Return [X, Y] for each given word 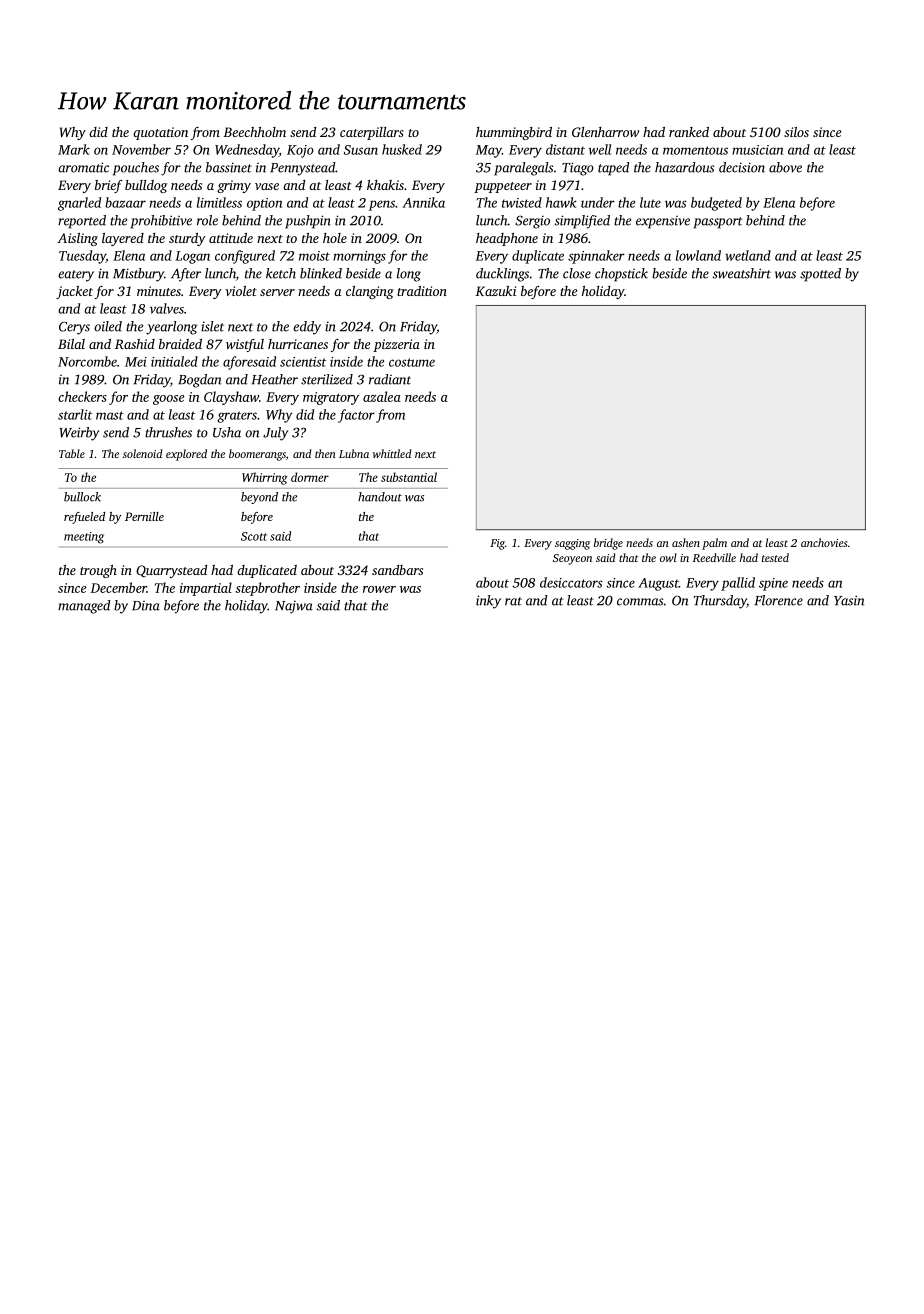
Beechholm [254, 132]
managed [84, 607]
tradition [422, 291]
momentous [695, 150]
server [277, 292]
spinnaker [596, 257]
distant [565, 149]
